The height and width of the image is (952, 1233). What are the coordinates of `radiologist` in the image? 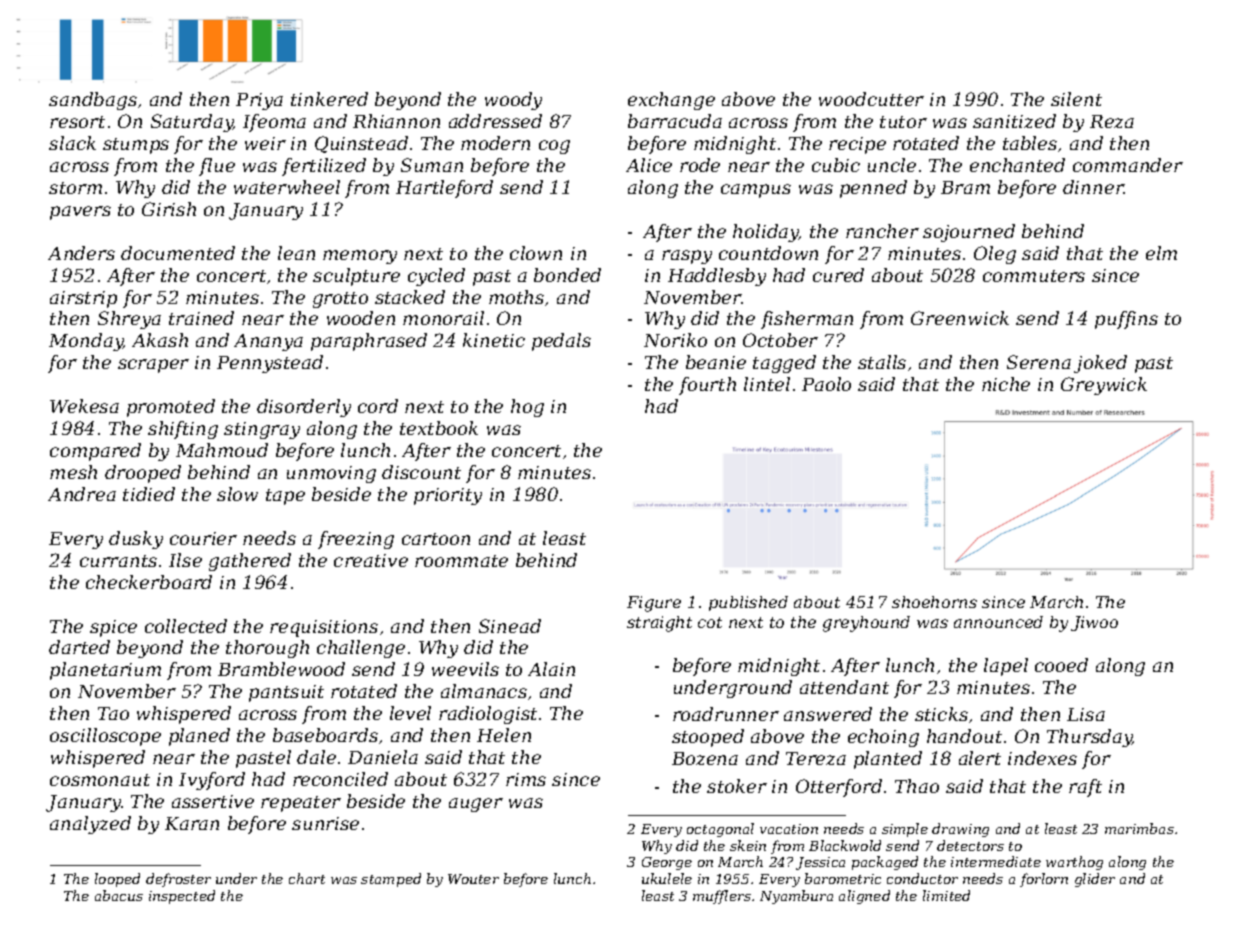 It's located at (488, 715).
